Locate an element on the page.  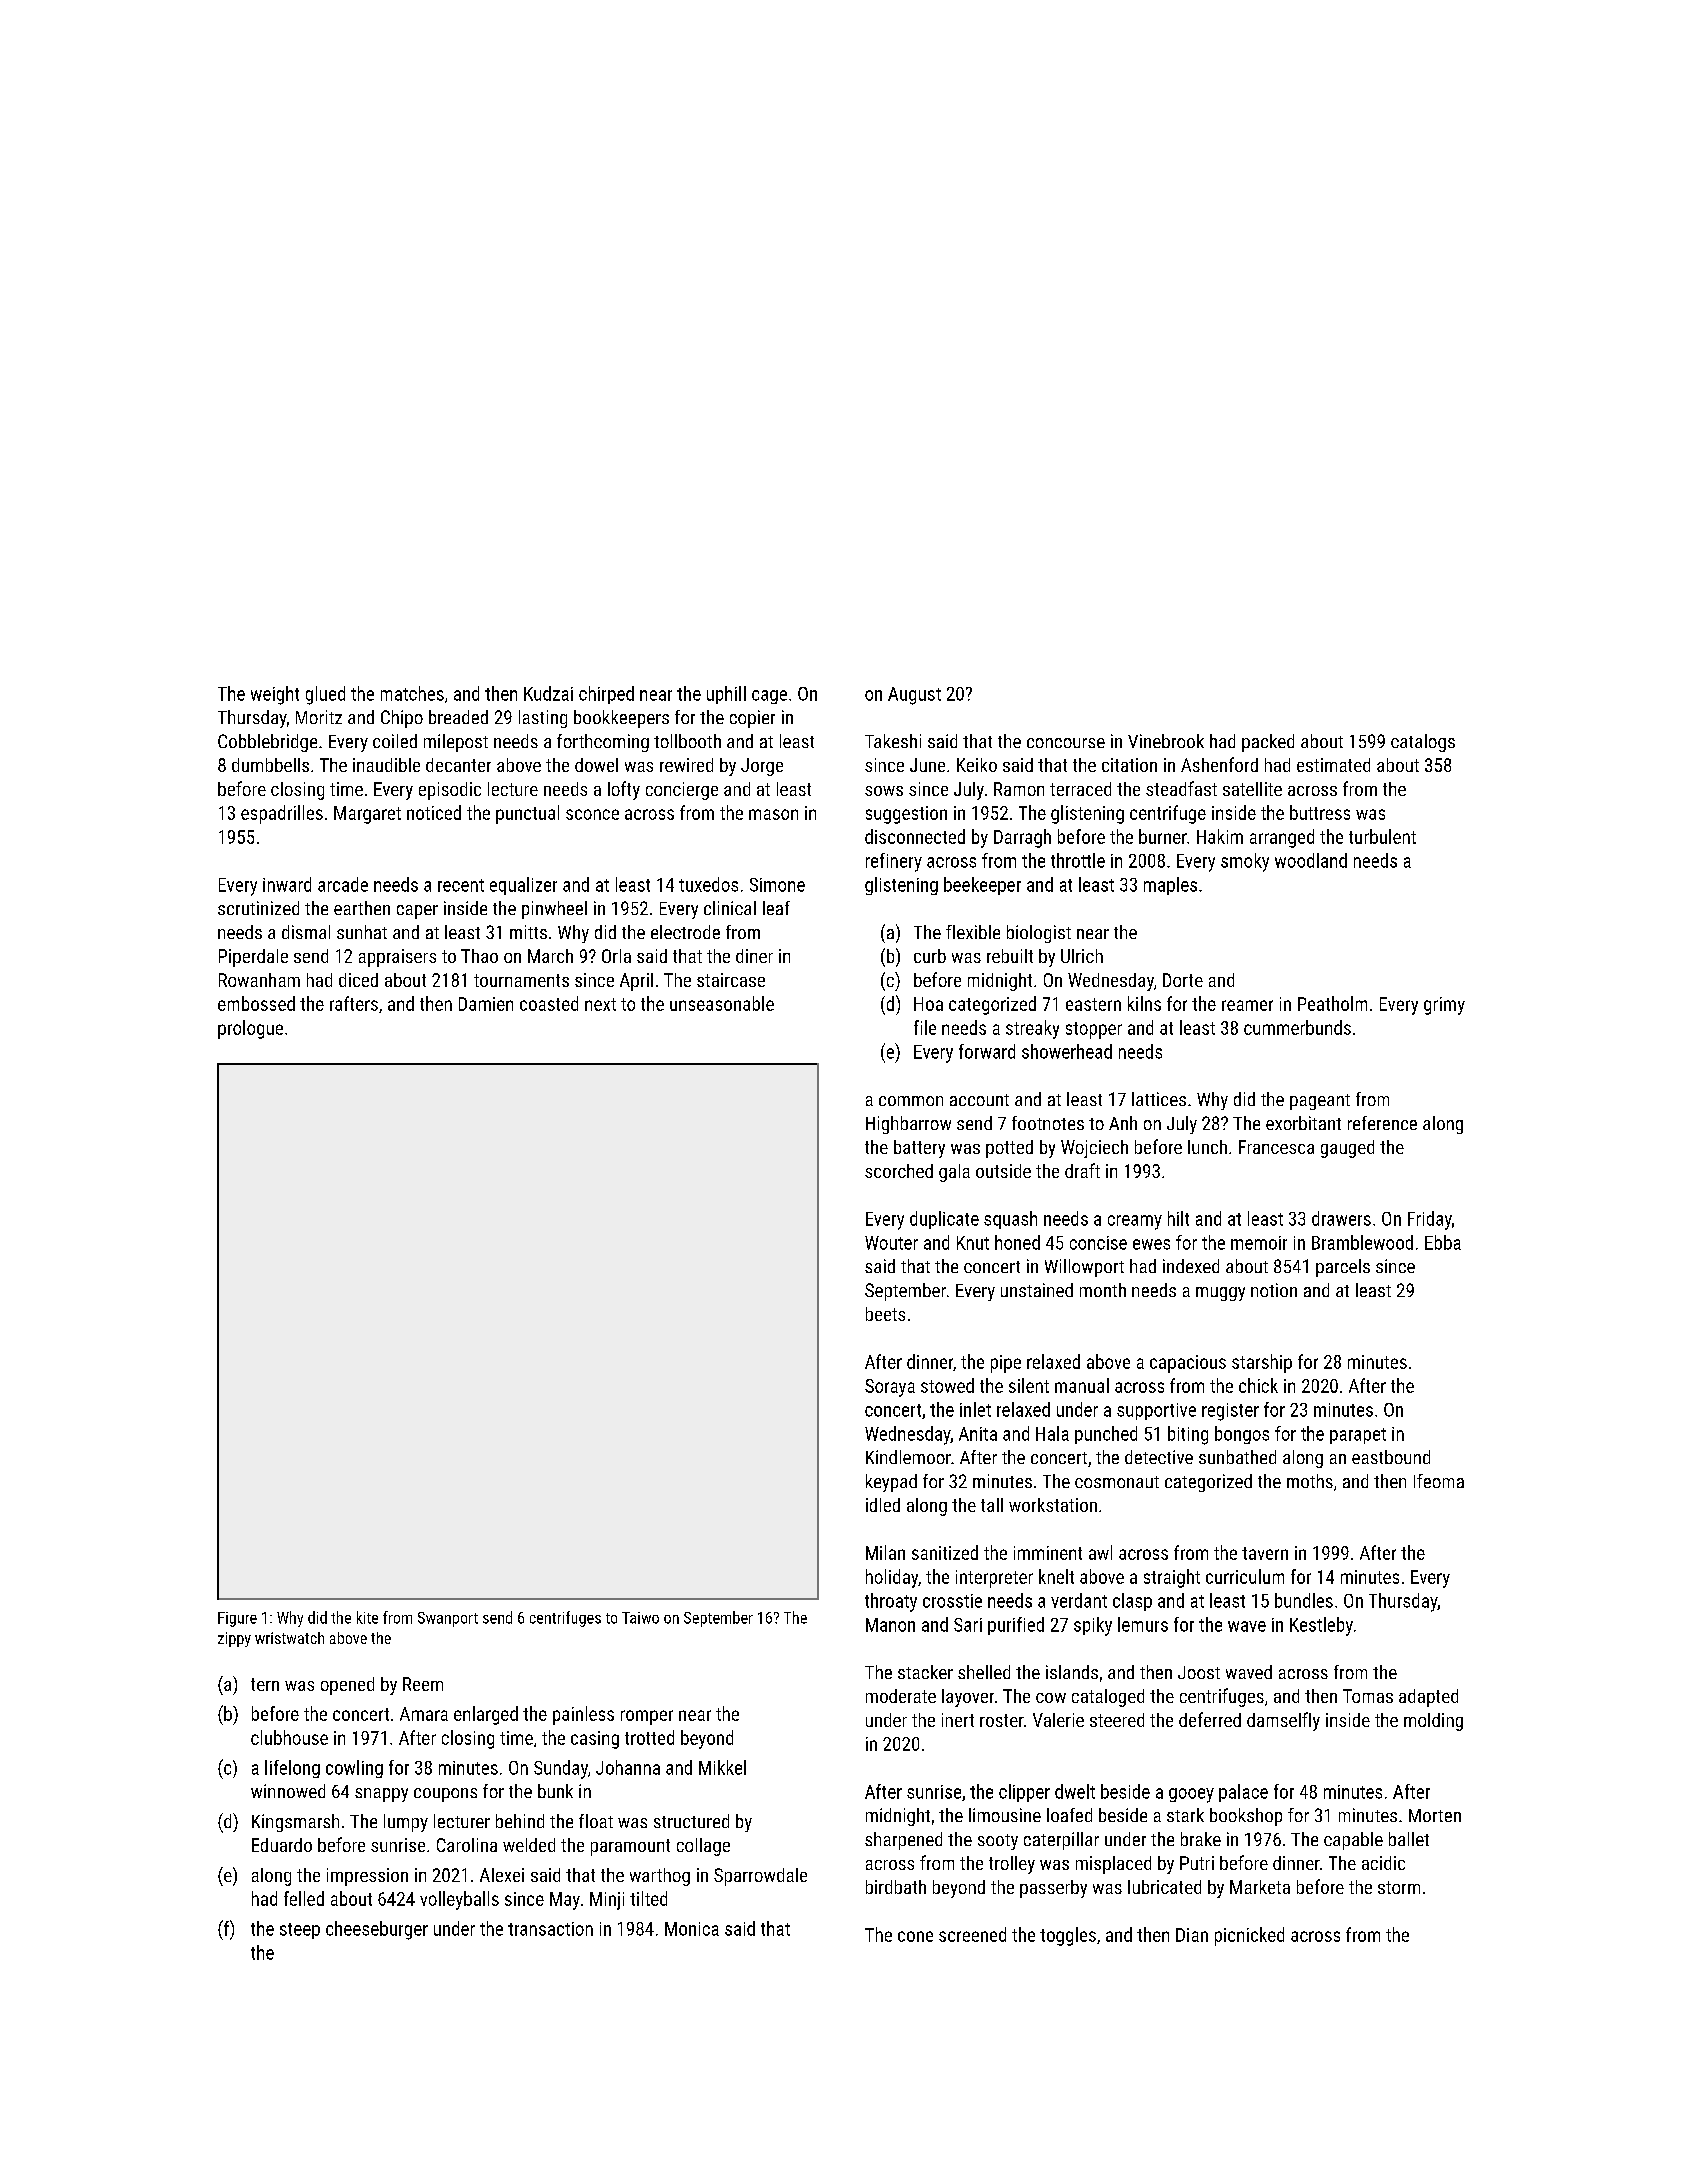
adapted is located at coordinates (1428, 1698).
